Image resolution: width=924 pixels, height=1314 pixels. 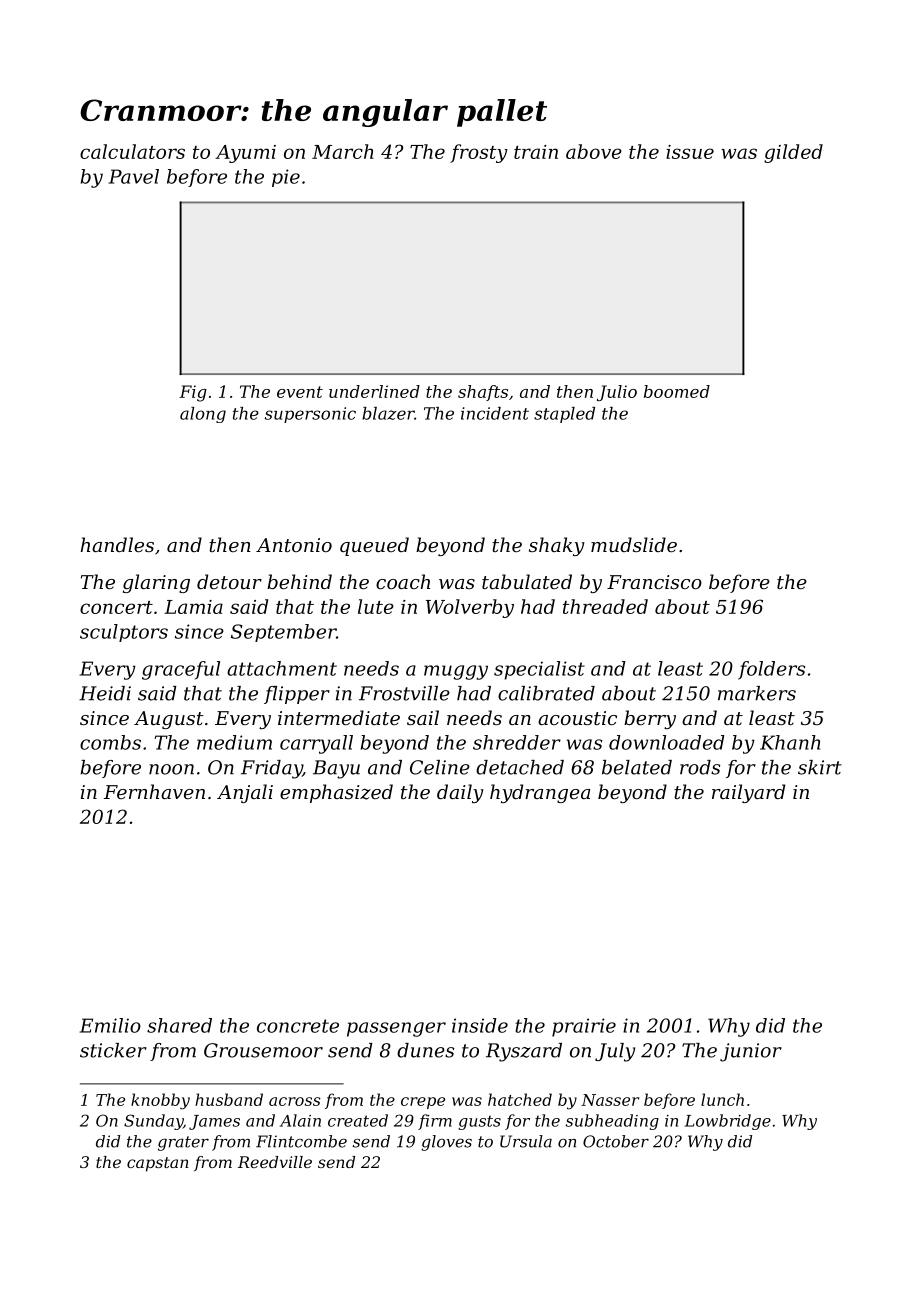 I want to click on Pavel, so click(x=134, y=176).
